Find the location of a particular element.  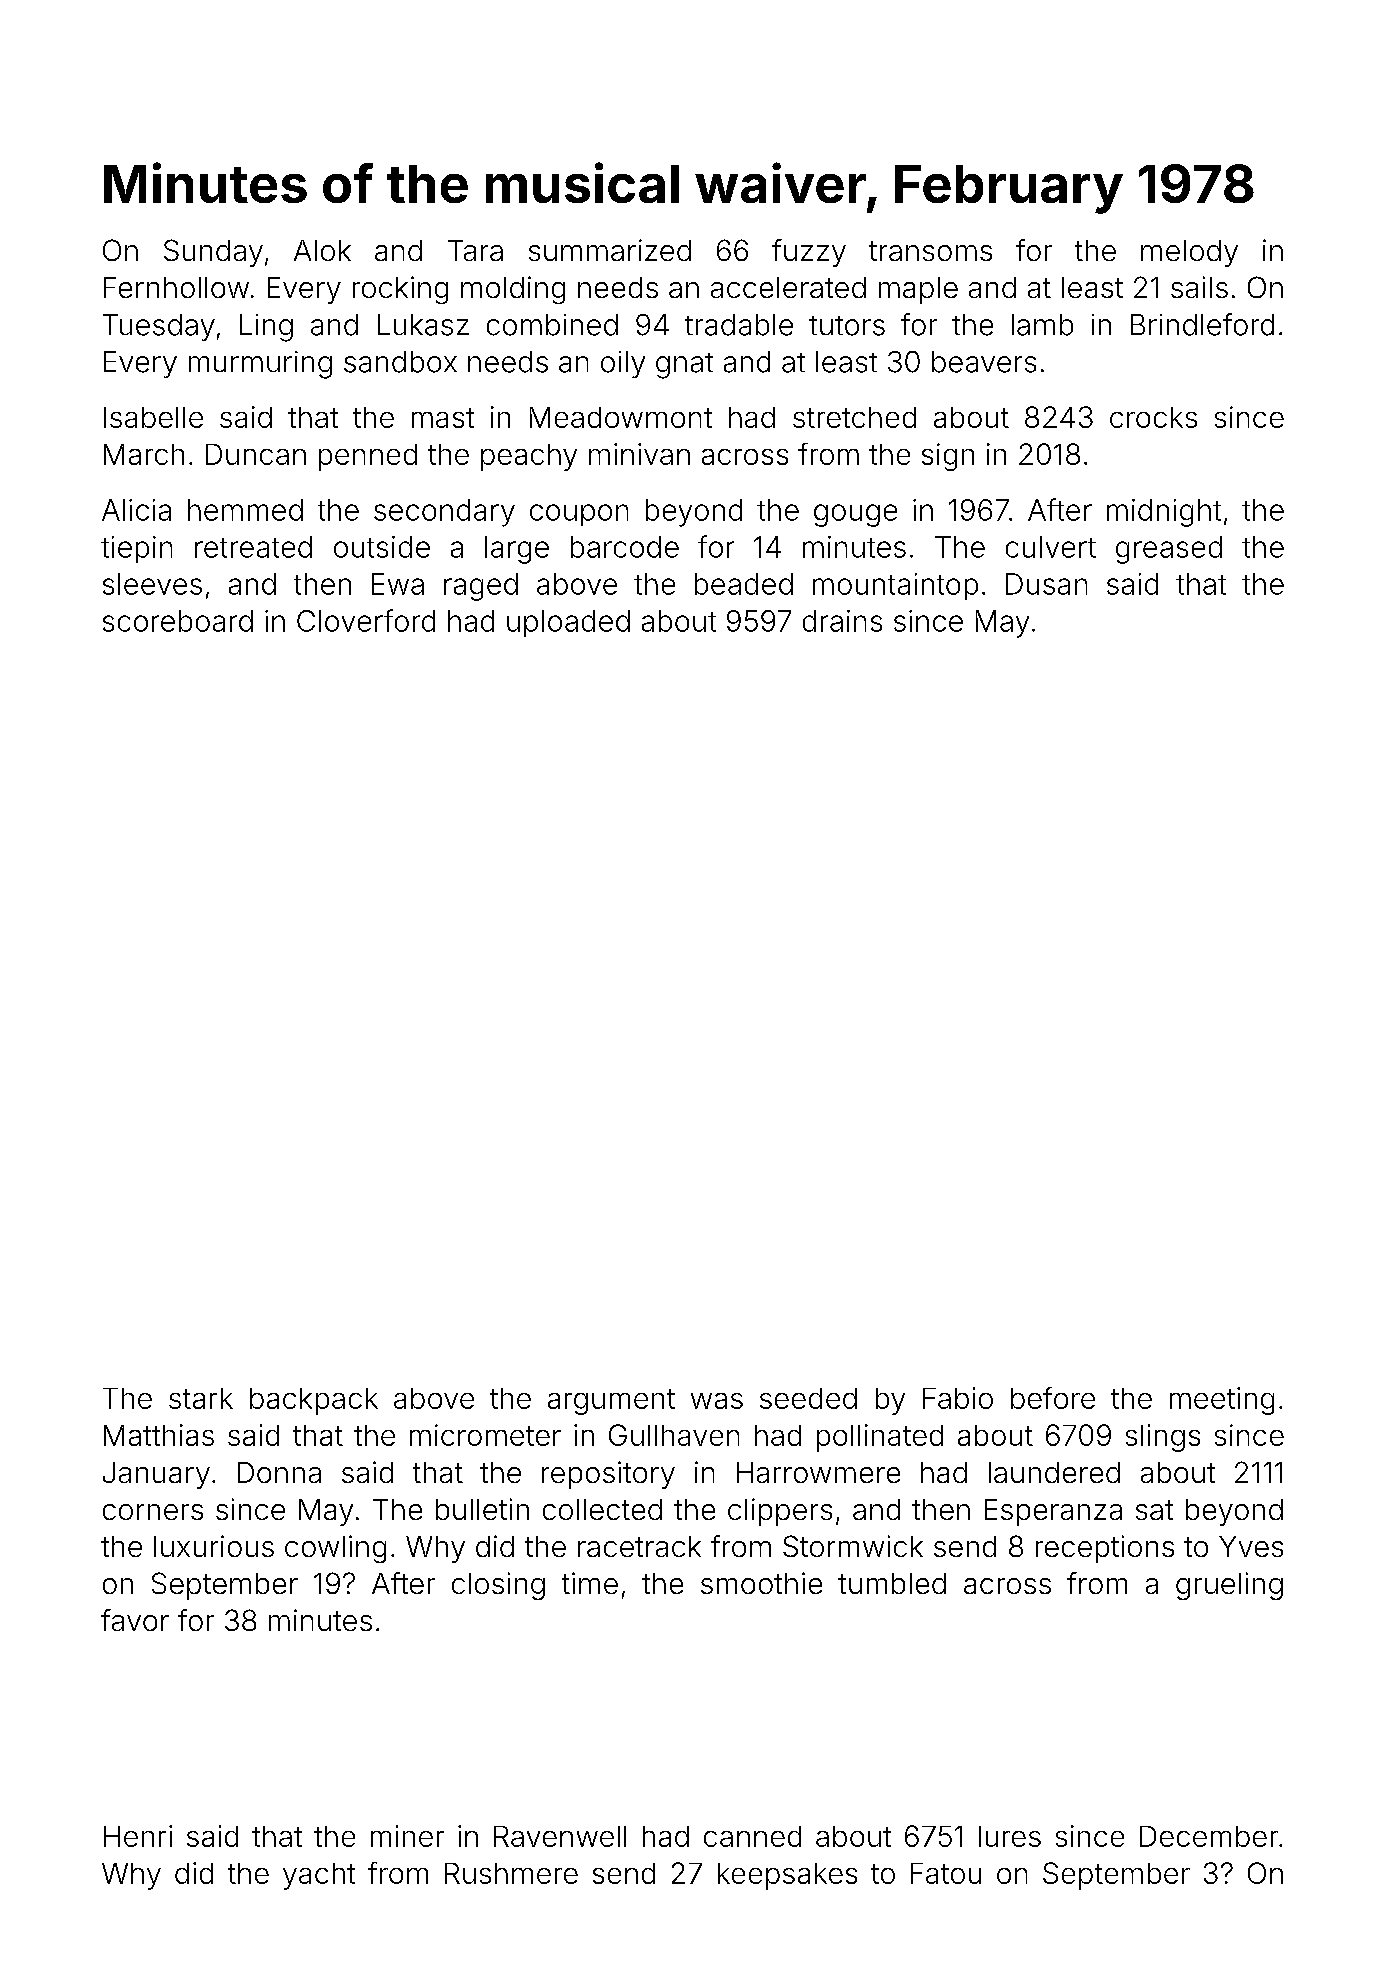

transoms is located at coordinates (930, 251).
